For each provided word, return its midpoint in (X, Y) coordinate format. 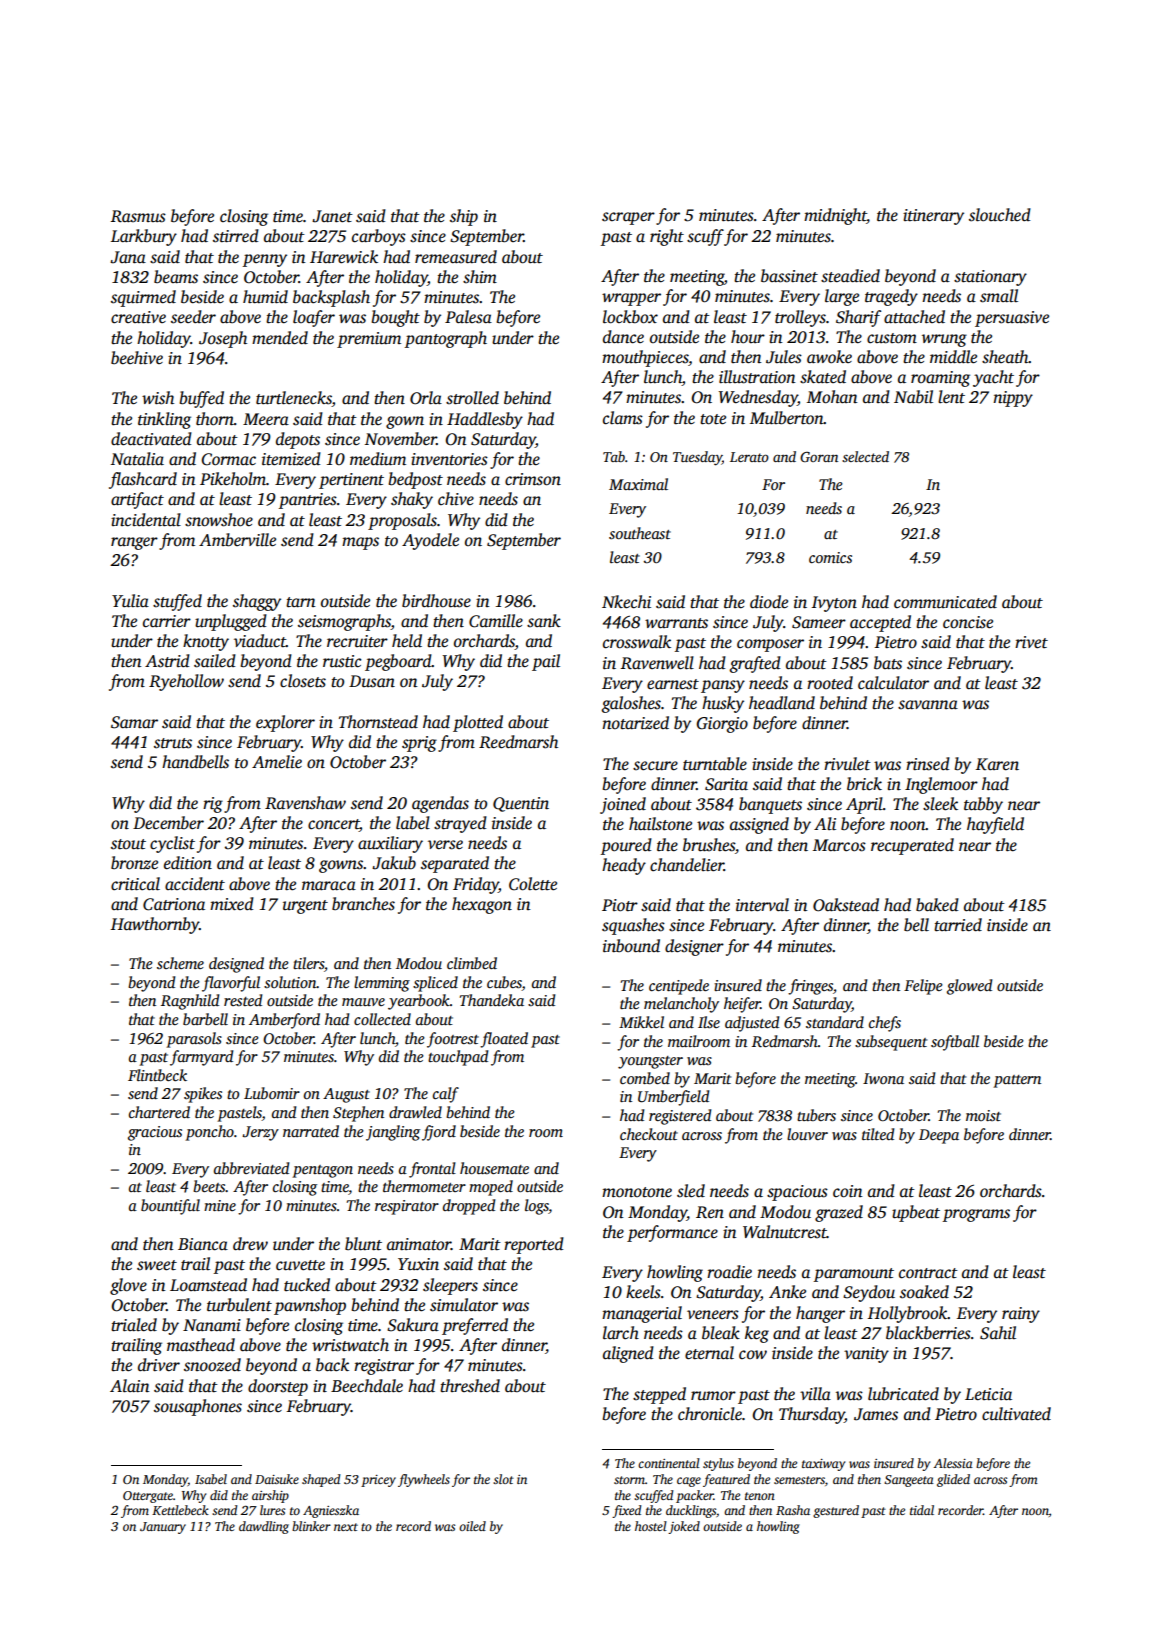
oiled (472, 1526)
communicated (945, 602)
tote (713, 419)
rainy (1021, 1315)
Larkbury (144, 237)
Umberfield (673, 1098)
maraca (329, 885)
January (163, 1528)
